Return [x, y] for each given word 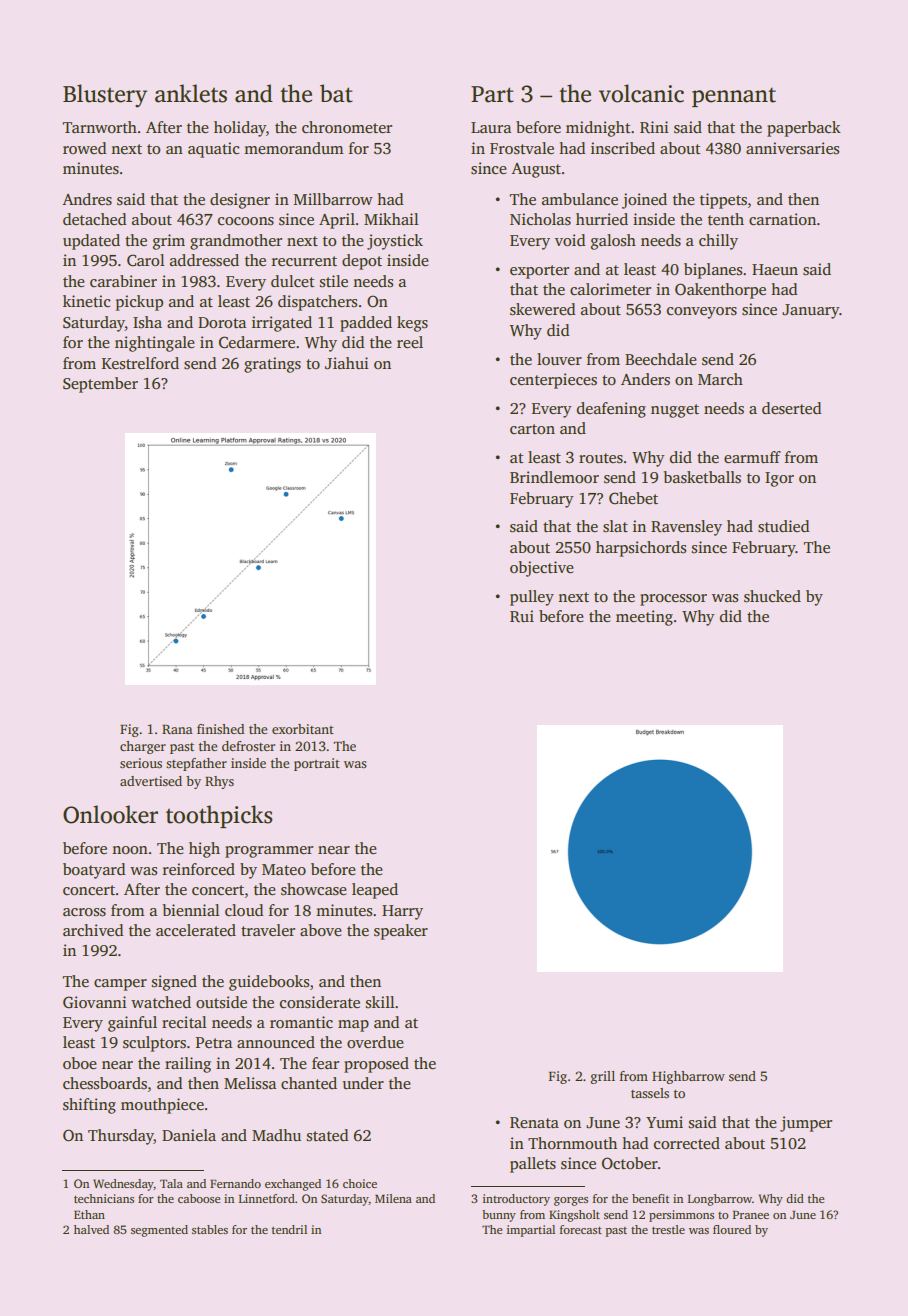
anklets [191, 93]
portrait [317, 764]
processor [673, 600]
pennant [734, 97]
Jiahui [347, 363]
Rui [522, 616]
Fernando [235, 1183]
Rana [177, 729]
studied [783, 526]
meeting [644, 618]
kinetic [87, 301]
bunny [499, 1216]
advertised [151, 781]
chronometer [347, 127]
